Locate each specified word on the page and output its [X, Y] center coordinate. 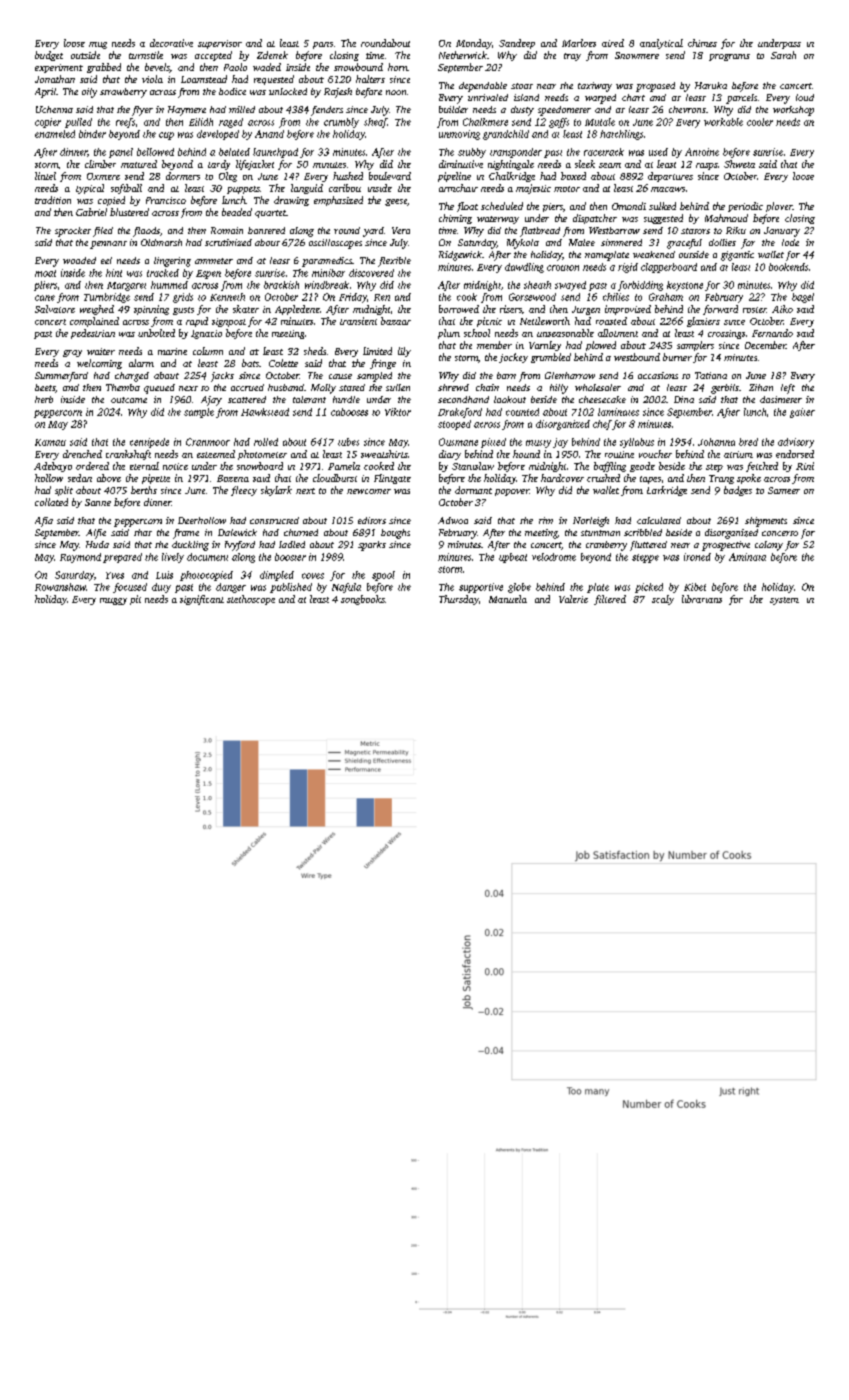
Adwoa [453, 520]
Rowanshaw [60, 587]
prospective [726, 546]
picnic [489, 322]
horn [398, 67]
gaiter [802, 413]
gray [72, 353]
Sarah [783, 55]
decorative [171, 43]
